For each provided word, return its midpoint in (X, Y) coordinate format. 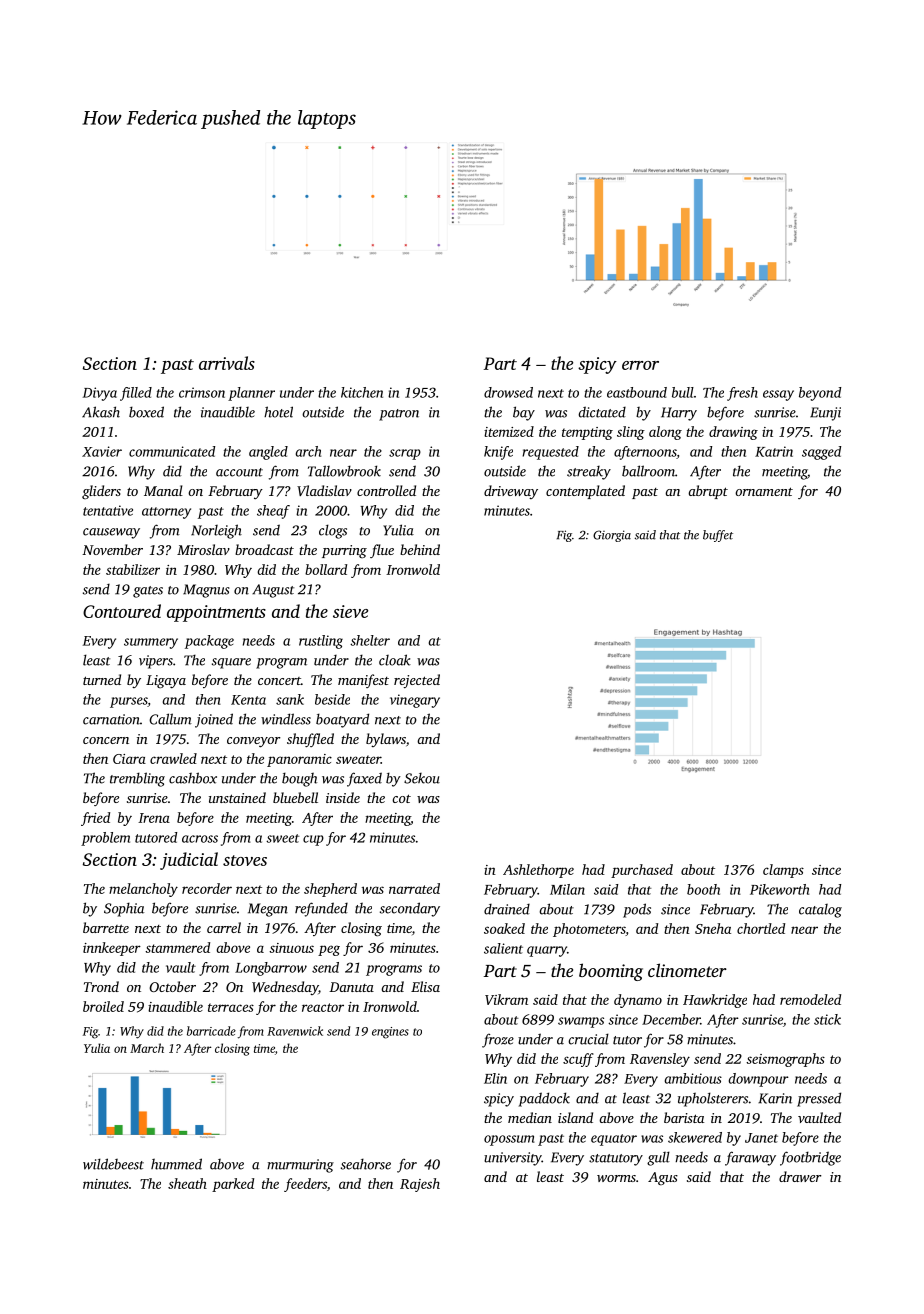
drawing (733, 433)
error (640, 365)
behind (420, 549)
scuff (578, 1060)
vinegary (415, 701)
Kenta (248, 700)
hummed (176, 1164)
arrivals (227, 363)
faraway (750, 1158)
